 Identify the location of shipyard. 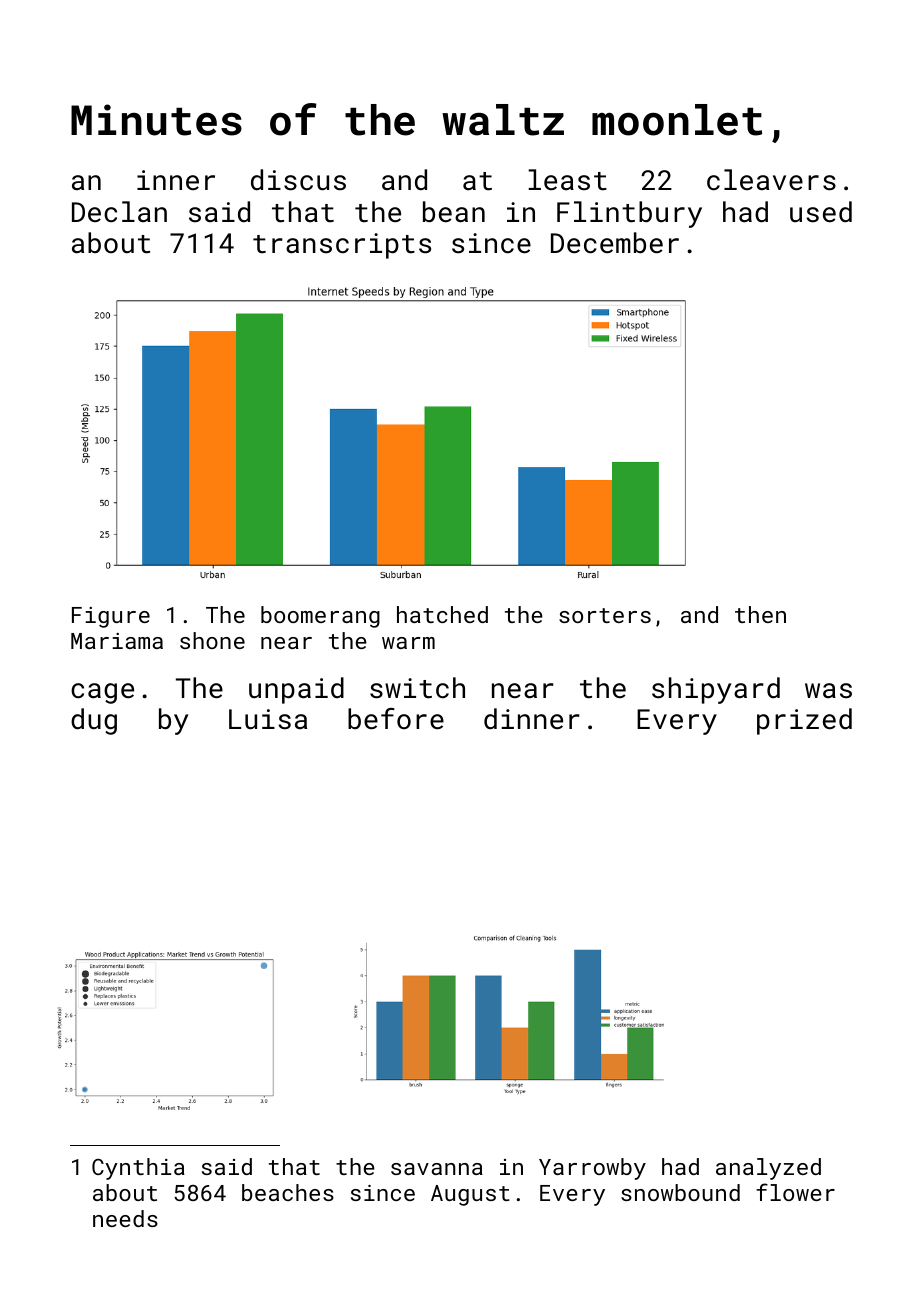
(716, 690).
